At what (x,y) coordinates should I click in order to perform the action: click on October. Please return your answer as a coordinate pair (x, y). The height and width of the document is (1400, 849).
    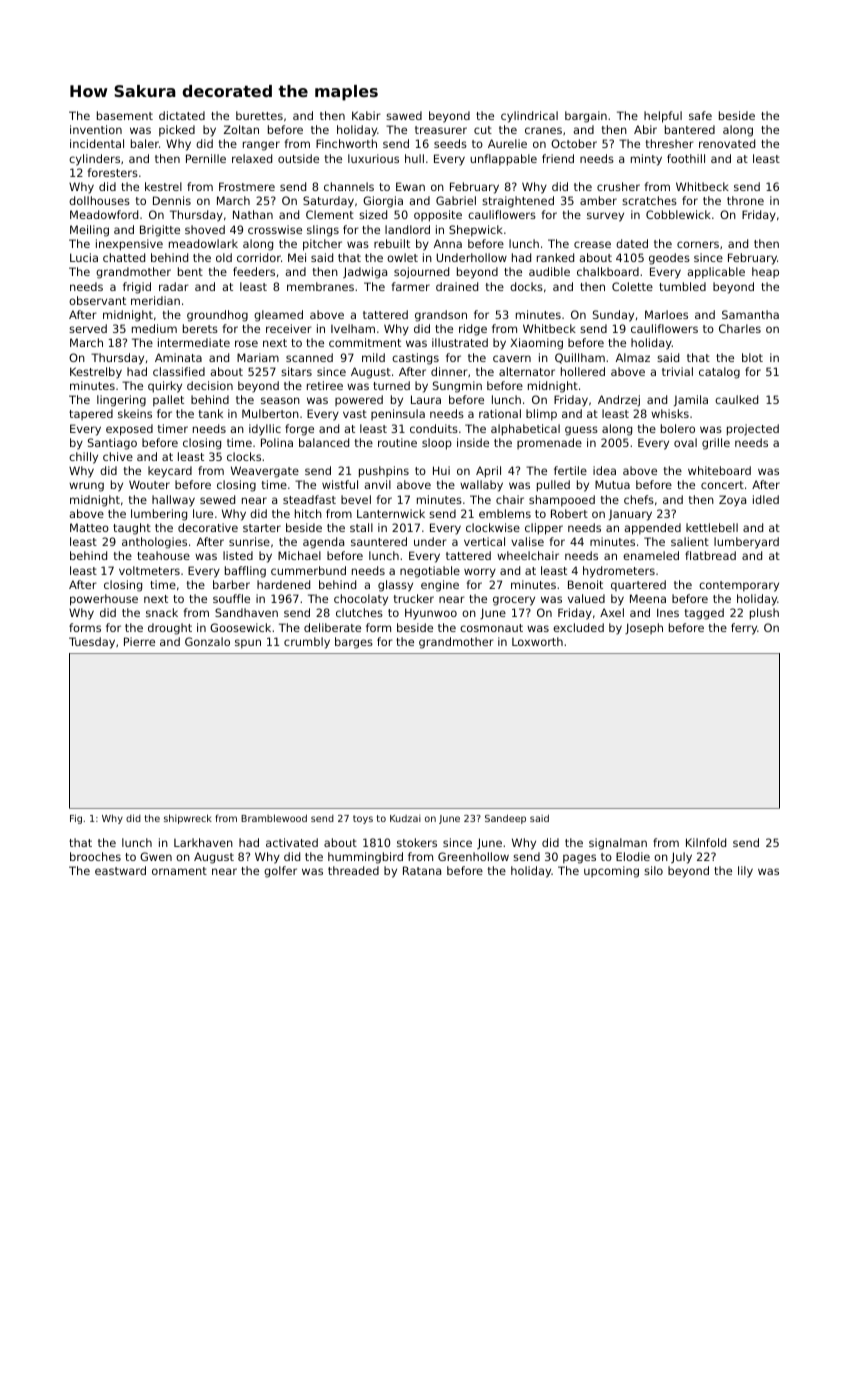
    Looking at the image, I should click on (574, 143).
